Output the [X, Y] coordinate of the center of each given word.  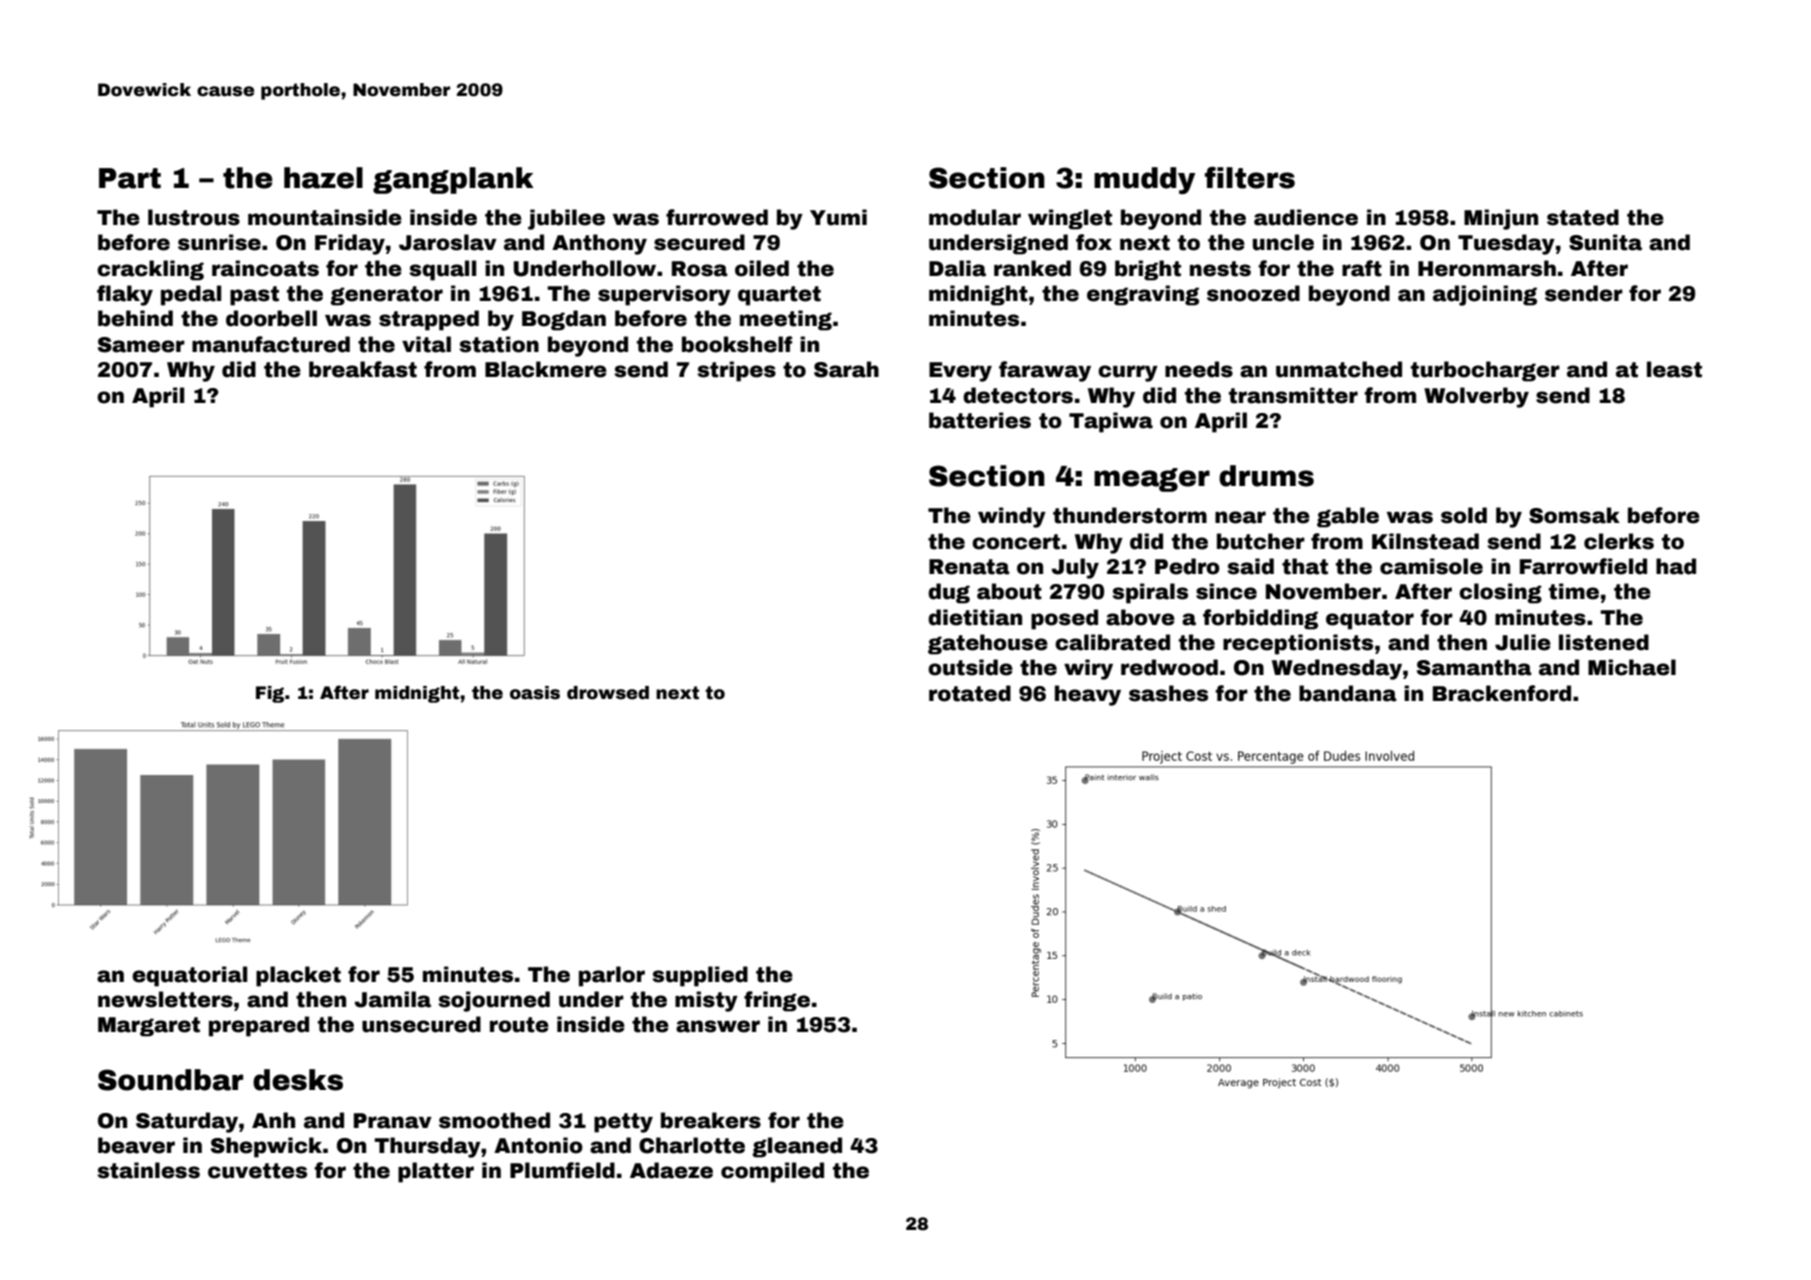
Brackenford [1502, 693]
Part [130, 178]
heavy [1088, 695]
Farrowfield [1583, 566]
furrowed [717, 217]
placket [298, 976]
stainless [149, 1170]
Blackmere [546, 369]
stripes [737, 371]
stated [1583, 217]
